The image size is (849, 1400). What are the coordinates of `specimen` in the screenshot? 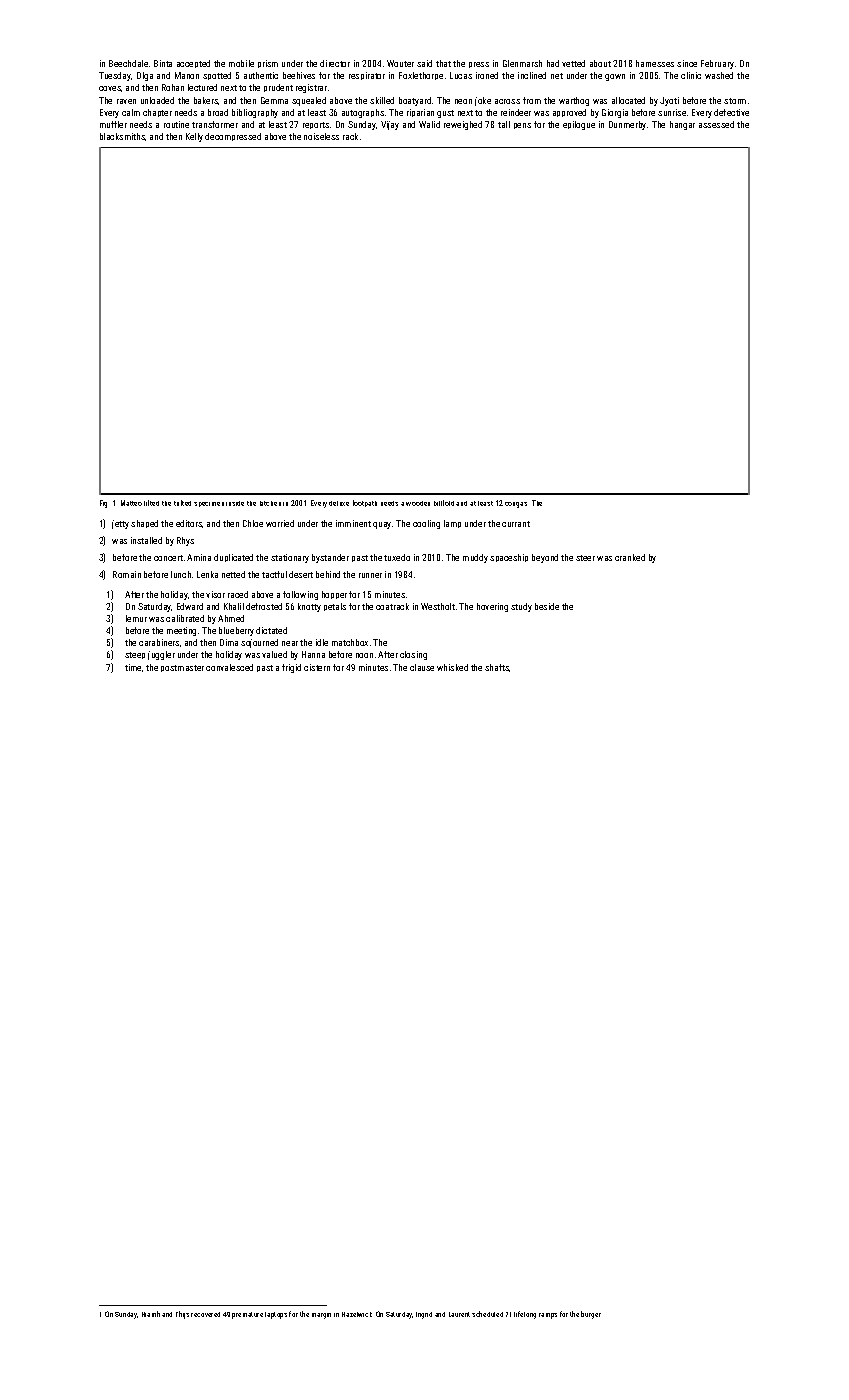 It's located at (209, 504).
